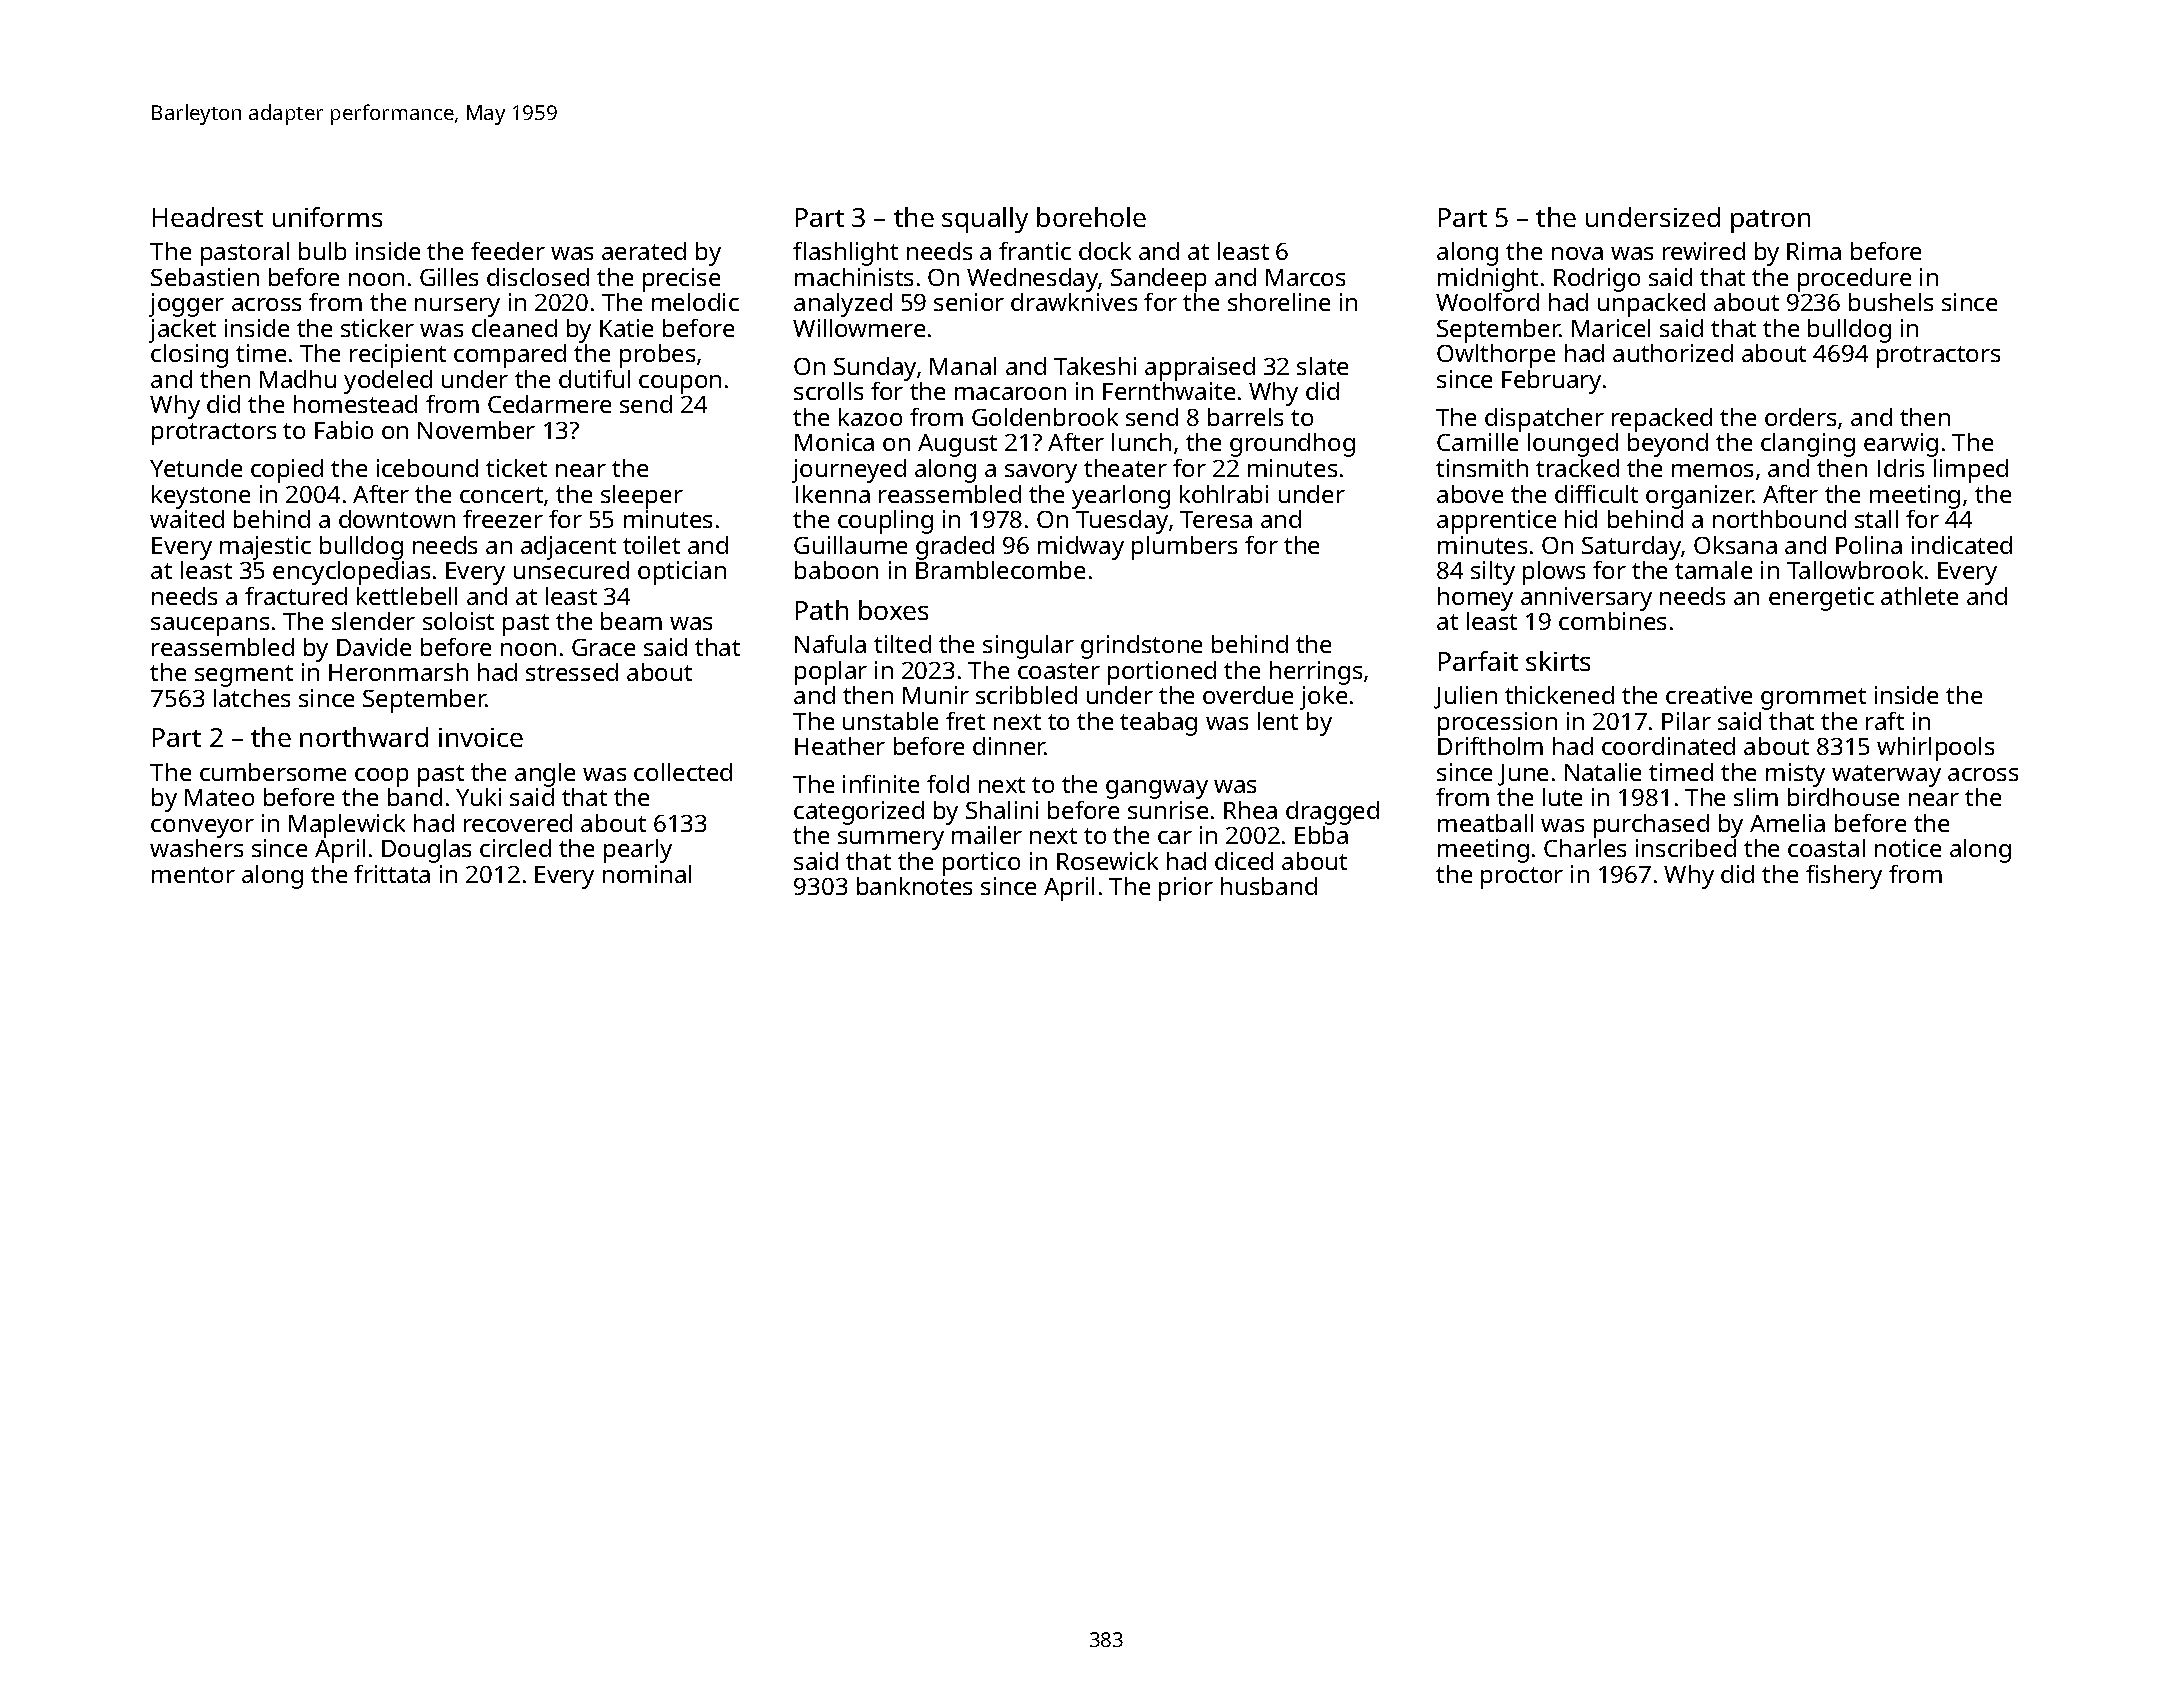 The image size is (2178, 1683). What do you see at coordinates (1800, 417) in the document?
I see `orders` at bounding box center [1800, 417].
